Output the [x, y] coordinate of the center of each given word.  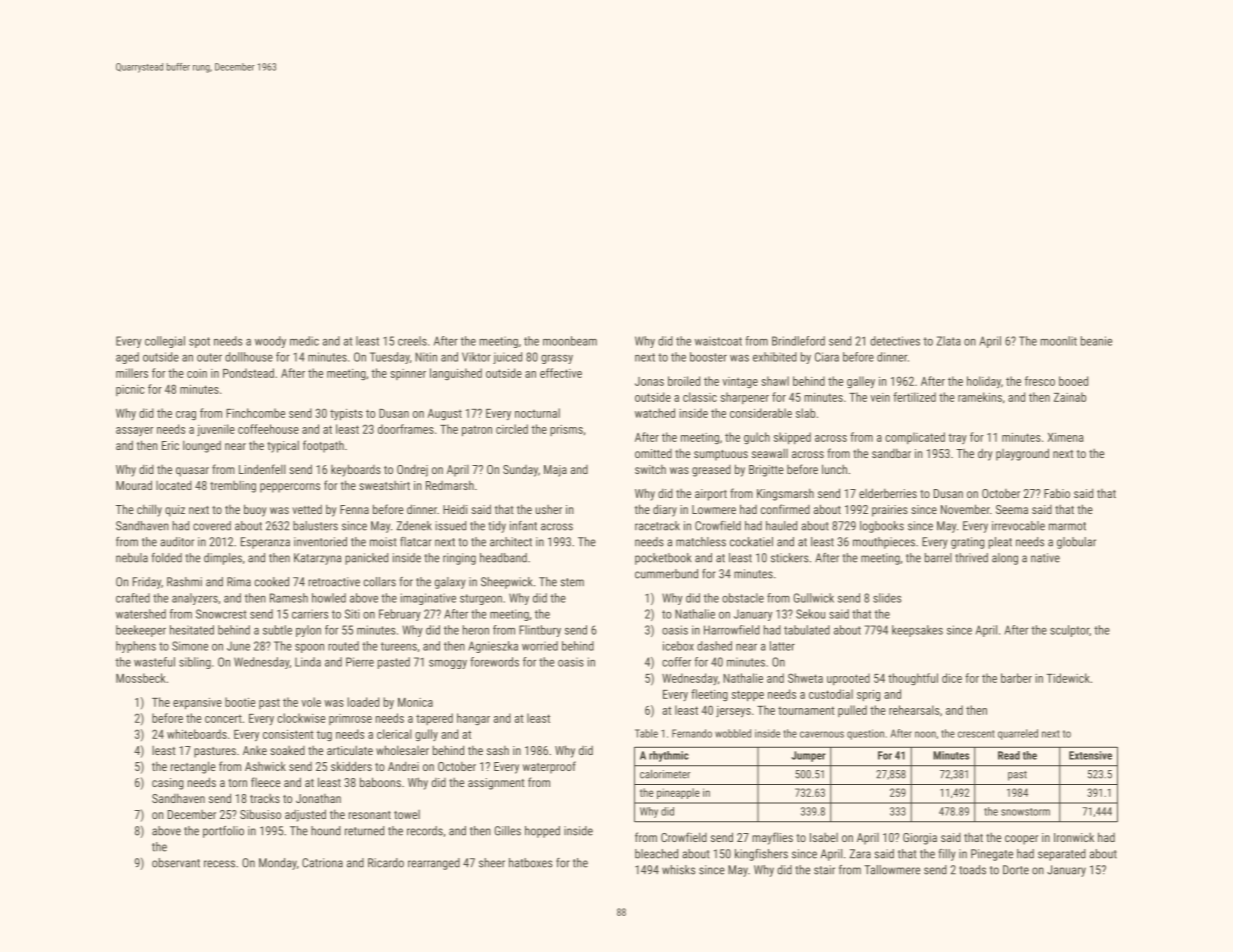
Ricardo [386, 863]
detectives [895, 341]
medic [304, 341]
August [445, 415]
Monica [415, 702]
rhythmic [669, 756]
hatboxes [531, 863]
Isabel [824, 837]
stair [824, 870]
